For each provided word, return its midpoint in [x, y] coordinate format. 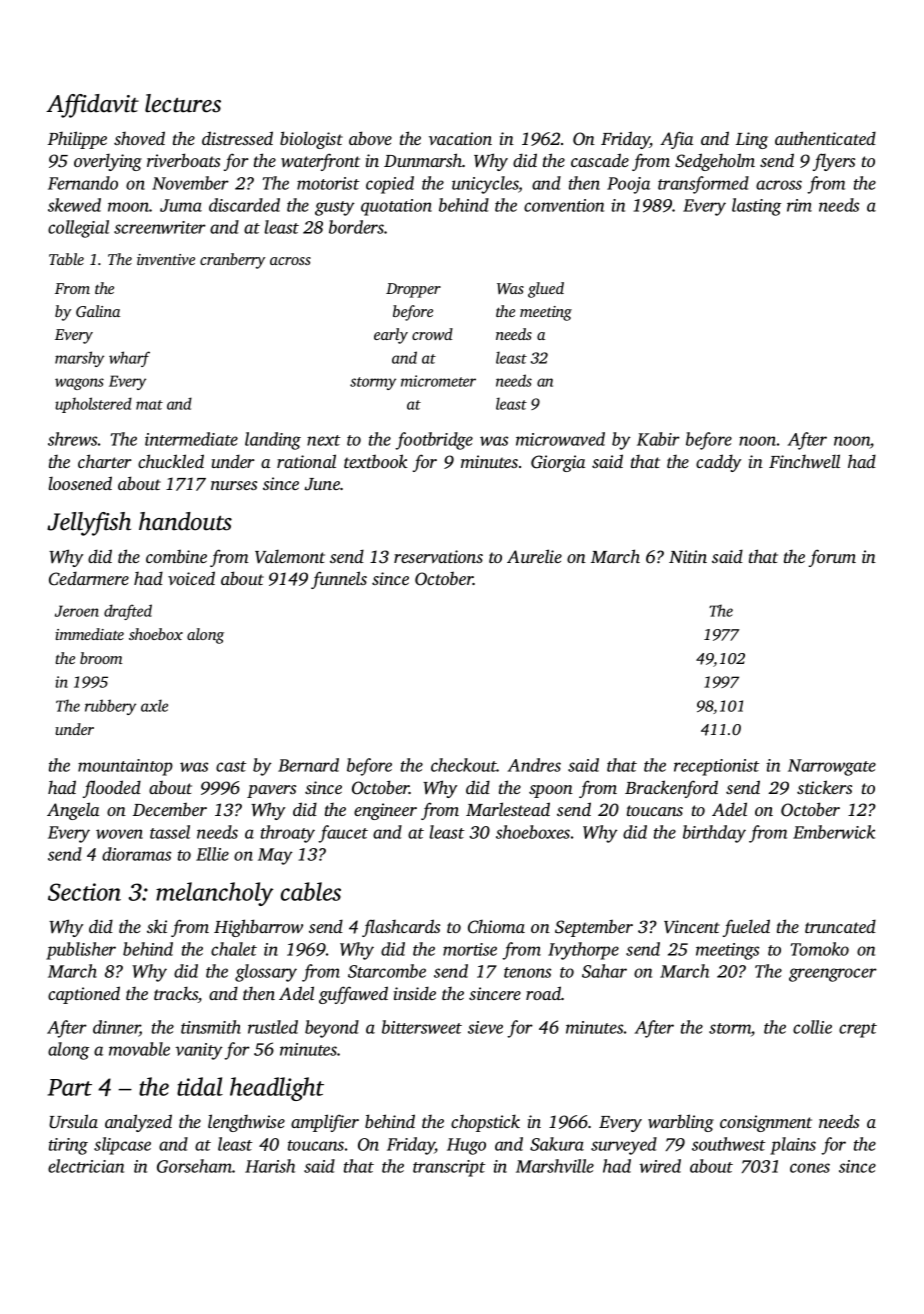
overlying [108, 162]
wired [660, 1166]
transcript [449, 1168]
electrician [86, 1166]
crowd [432, 334]
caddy [718, 463]
